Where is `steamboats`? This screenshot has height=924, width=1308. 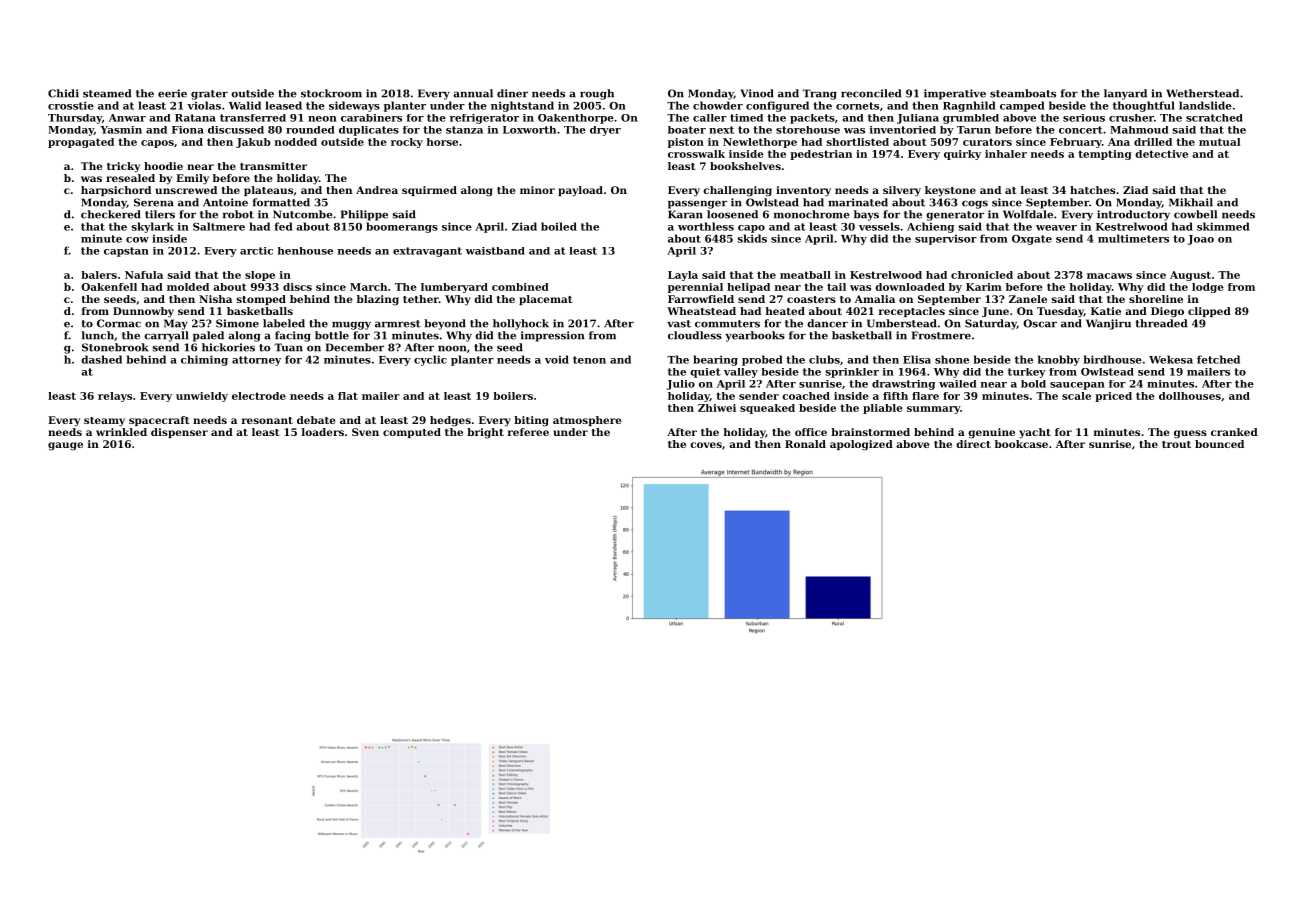 steamboats is located at coordinates (1023, 93).
